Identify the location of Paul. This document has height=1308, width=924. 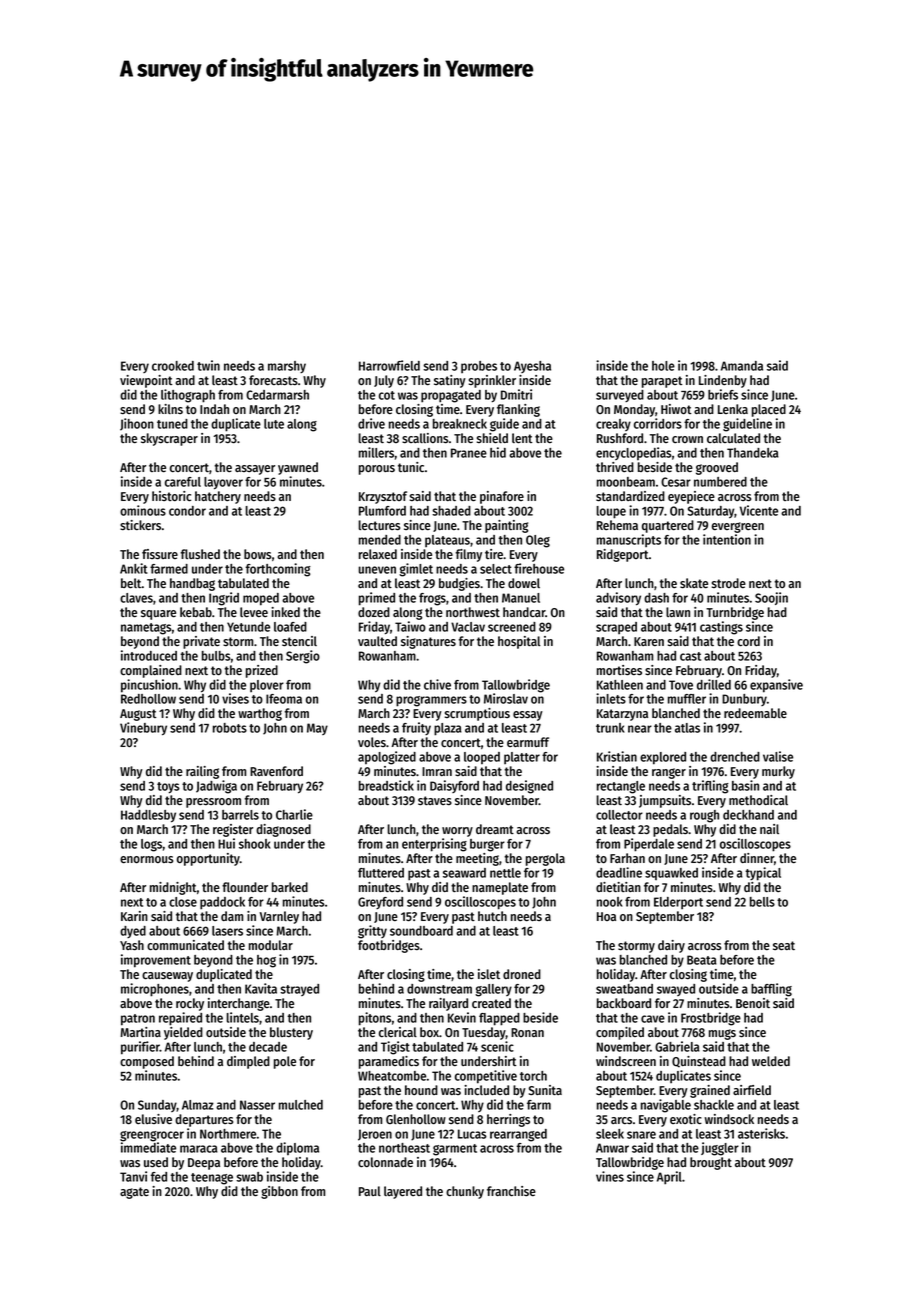
(370, 1191).
